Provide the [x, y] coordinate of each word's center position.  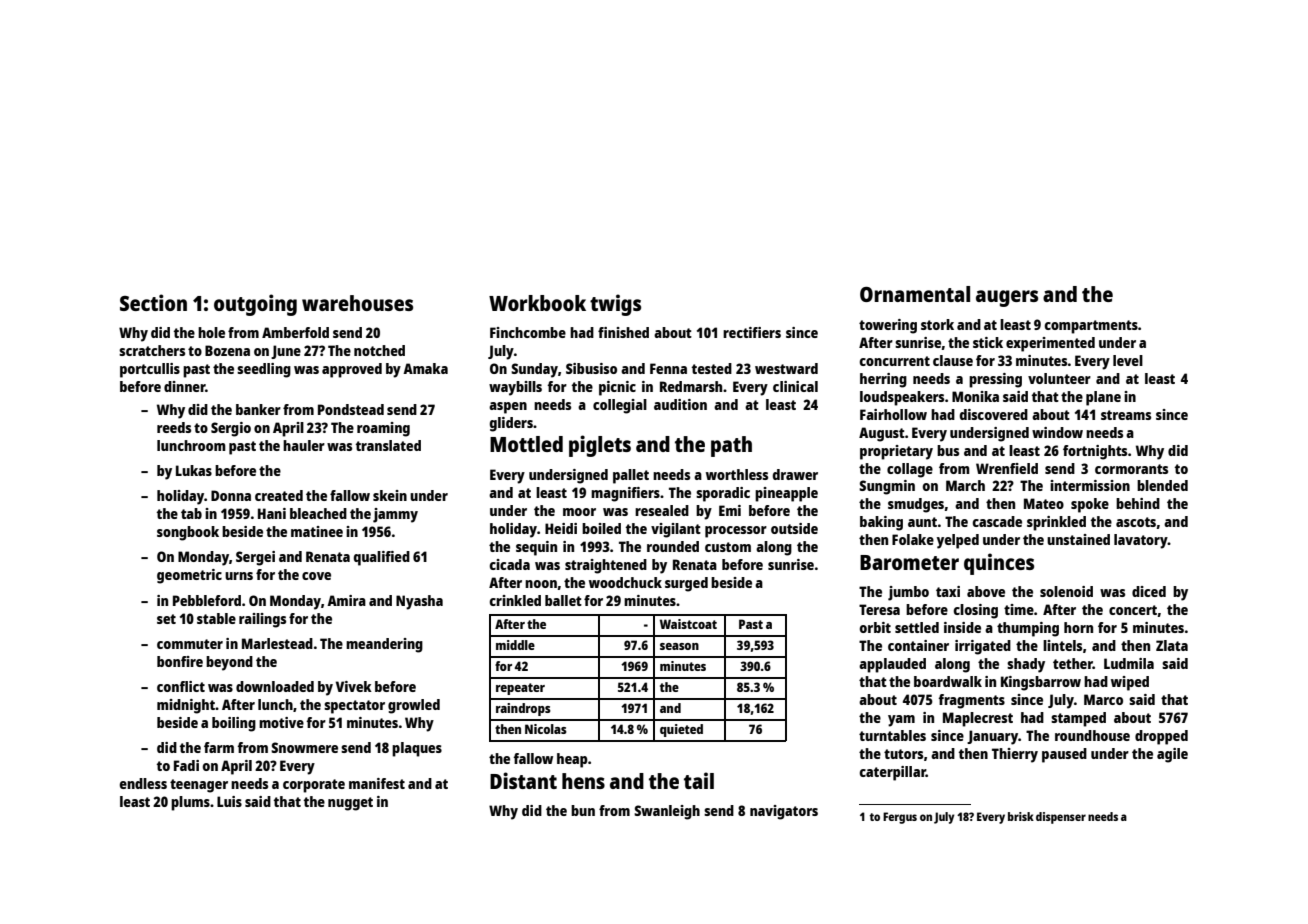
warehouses [357, 303]
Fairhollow [893, 414]
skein [390, 495]
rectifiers [752, 332]
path [731, 446]
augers [1007, 298]
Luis [229, 801]
